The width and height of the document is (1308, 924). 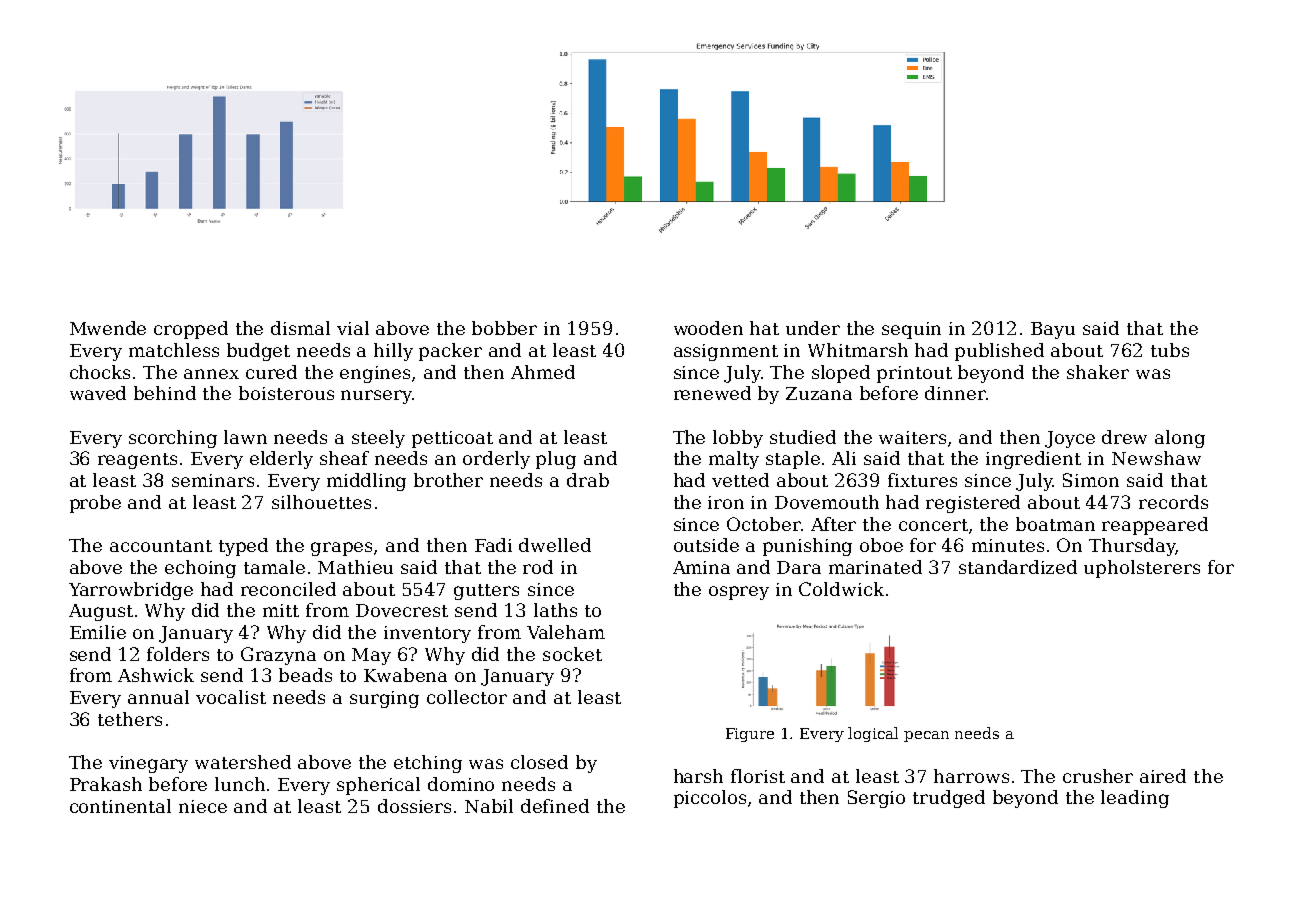 What do you see at coordinates (243, 762) in the document?
I see `watershed` at bounding box center [243, 762].
